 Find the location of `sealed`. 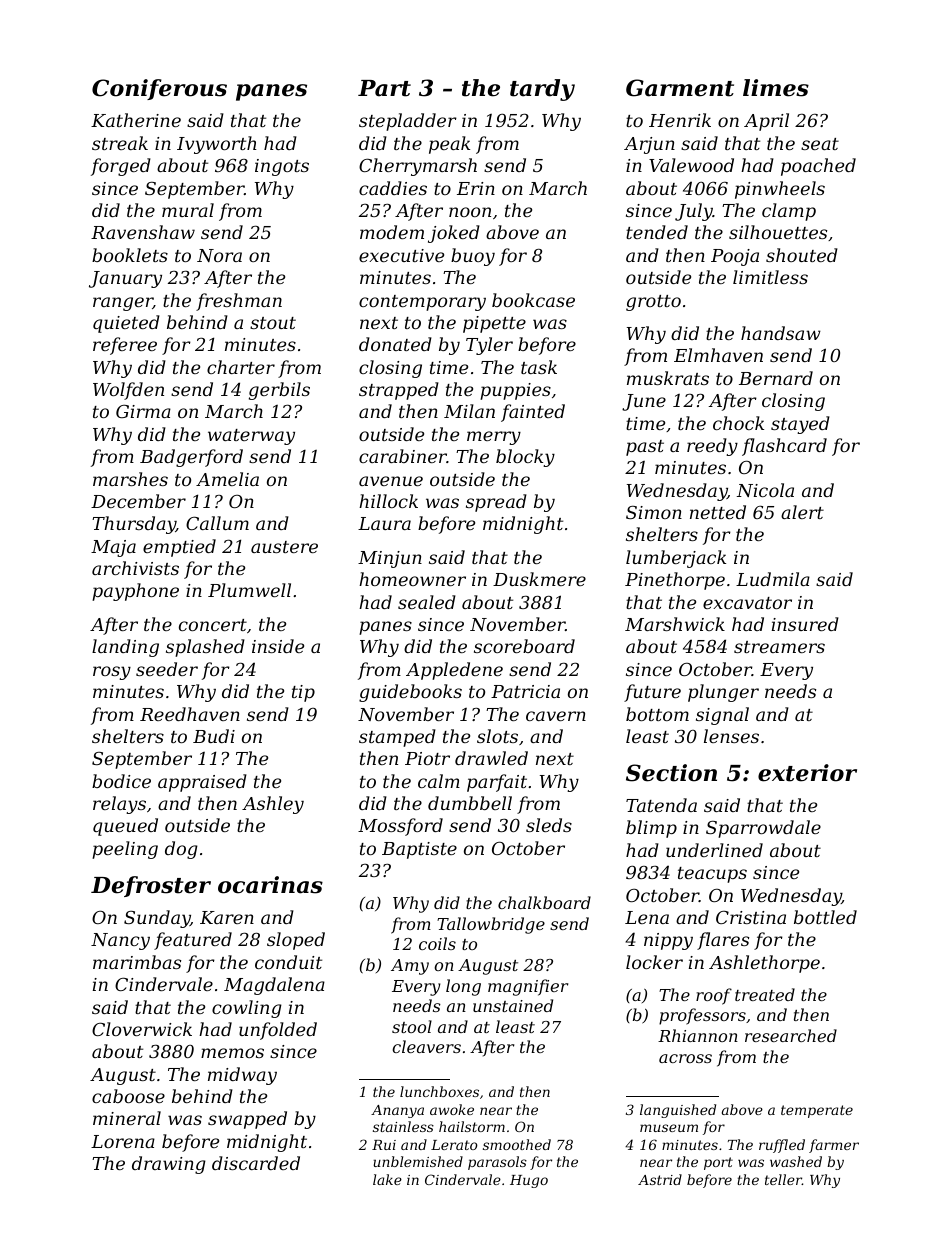

sealed is located at coordinates (427, 602).
